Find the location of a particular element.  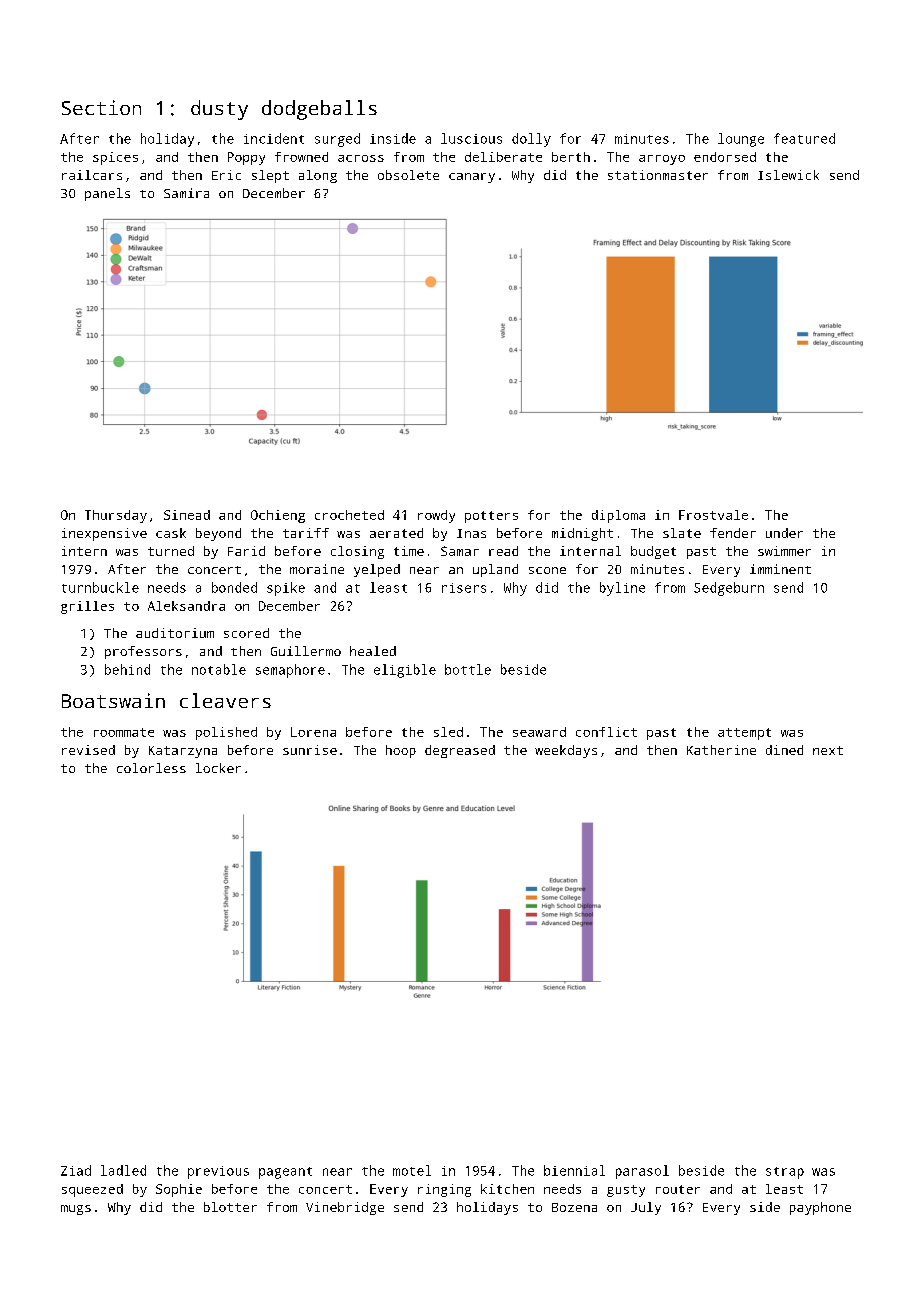

previous is located at coordinates (218, 1172).
